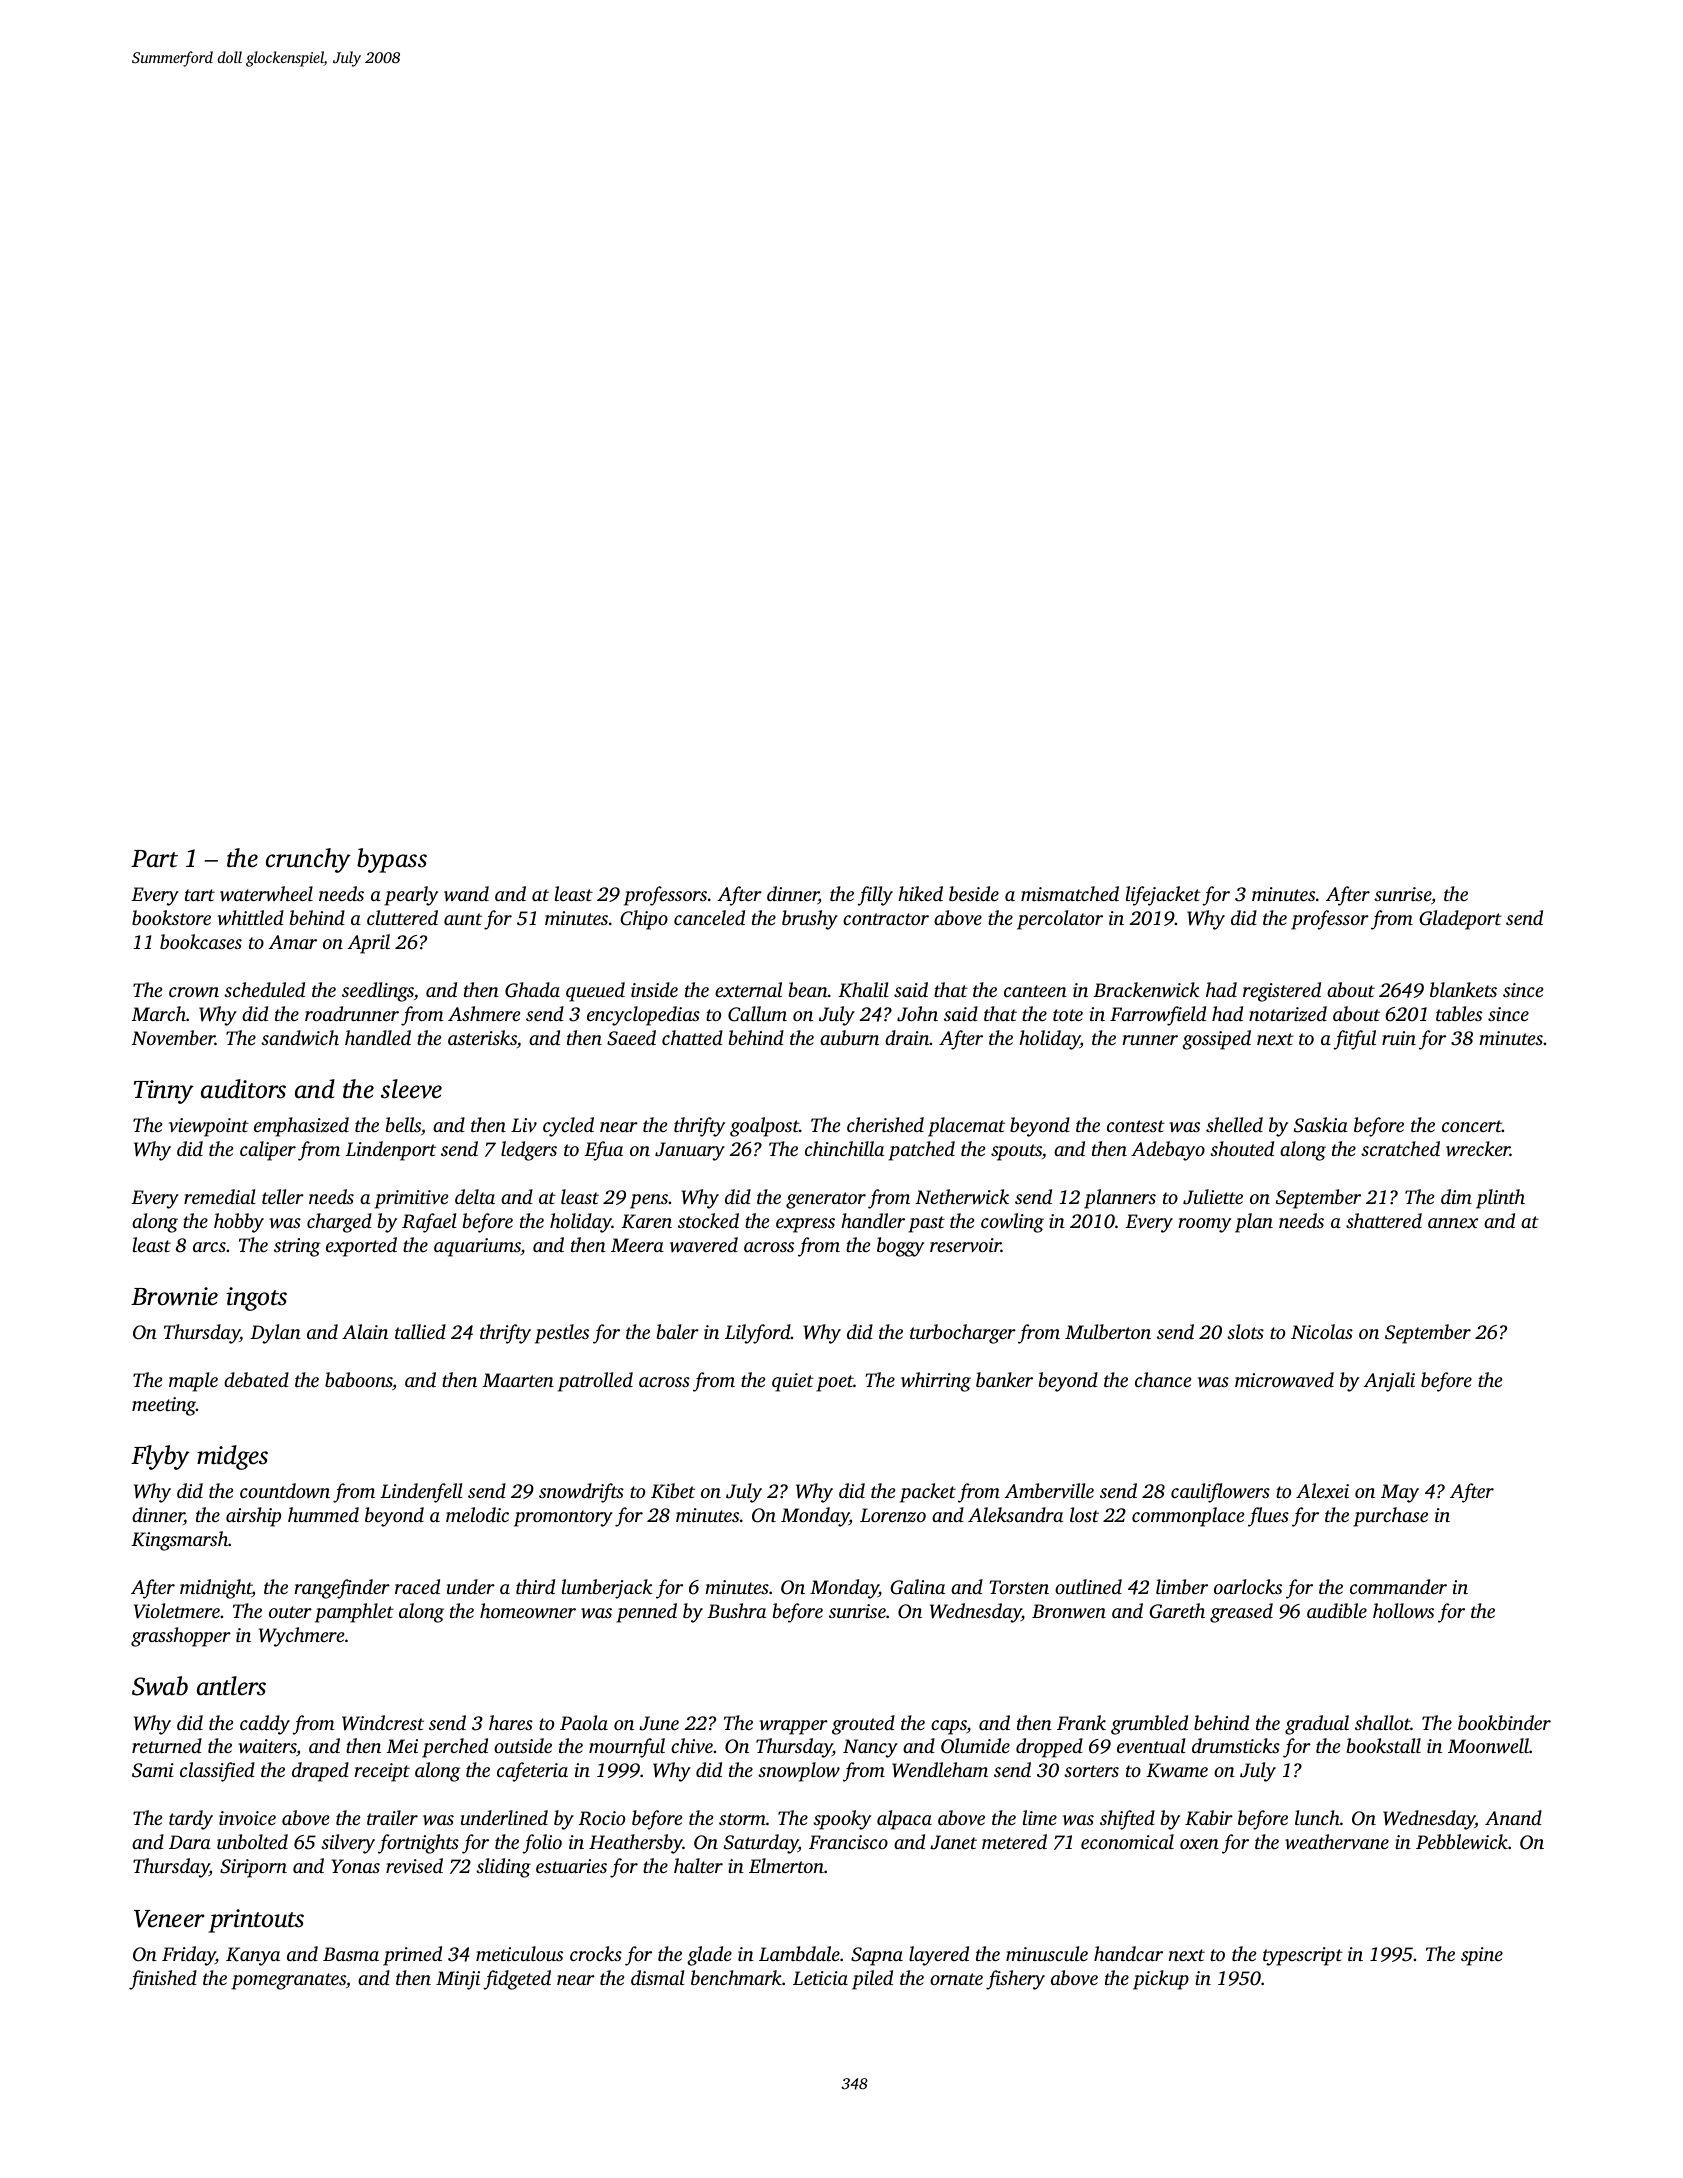  I want to click on boggy, so click(900, 1247).
